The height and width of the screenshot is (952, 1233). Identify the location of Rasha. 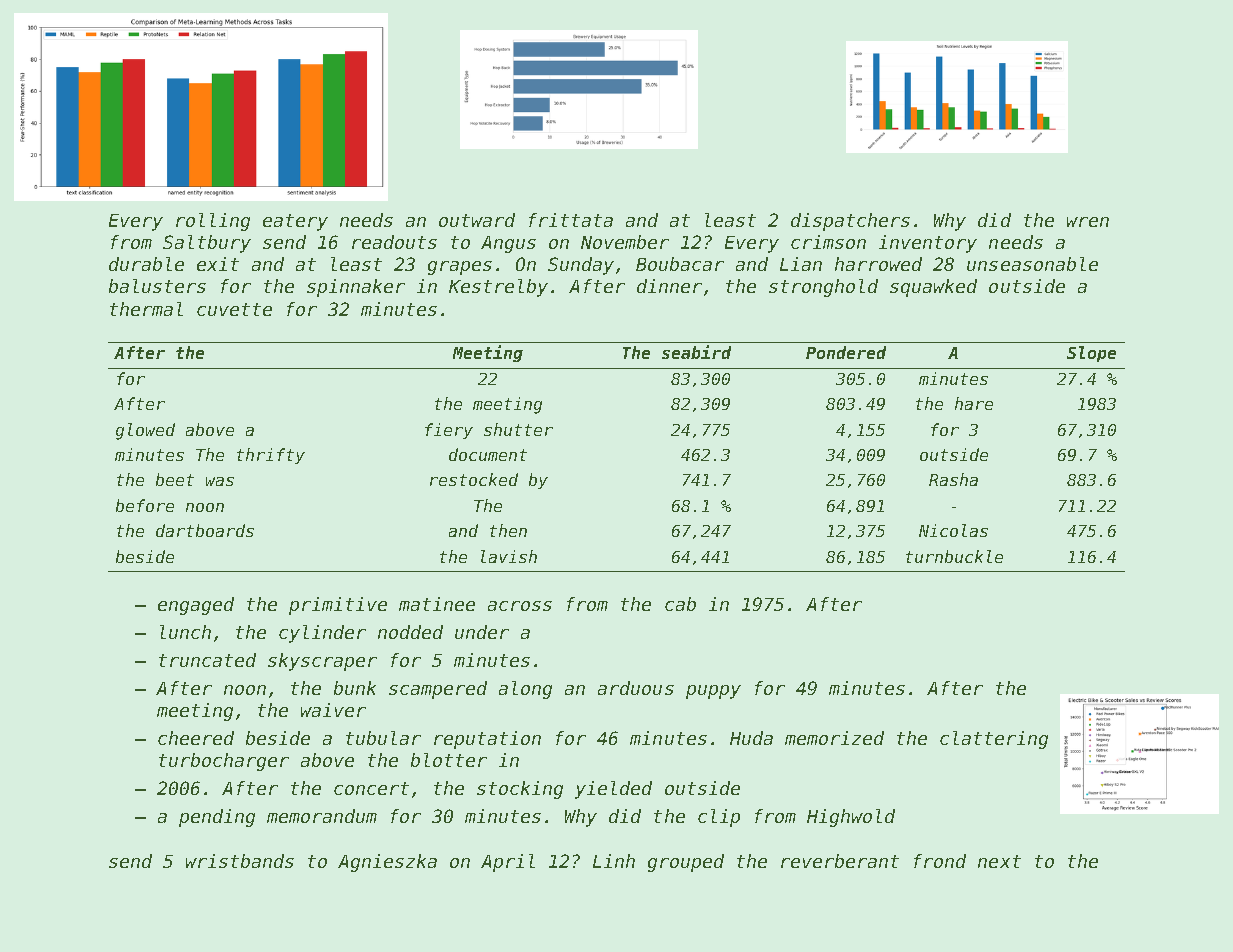
(953, 479).
